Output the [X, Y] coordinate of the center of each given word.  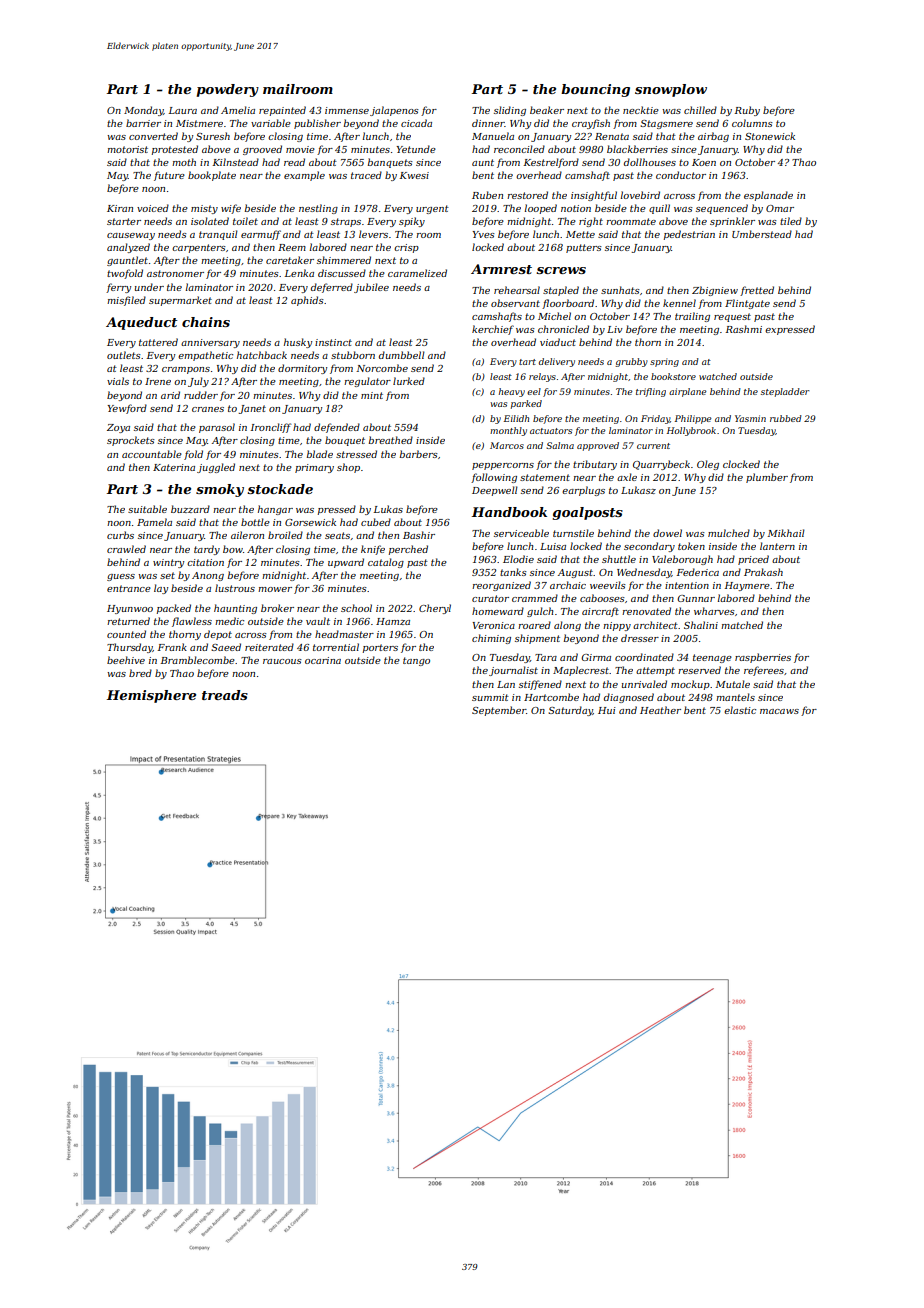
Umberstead [762, 234]
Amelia [238, 110]
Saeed [226, 647]
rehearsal [517, 290]
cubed [376, 522]
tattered [158, 342]
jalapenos [394, 111]
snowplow [671, 90]
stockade [280, 489]
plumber [767, 478]
